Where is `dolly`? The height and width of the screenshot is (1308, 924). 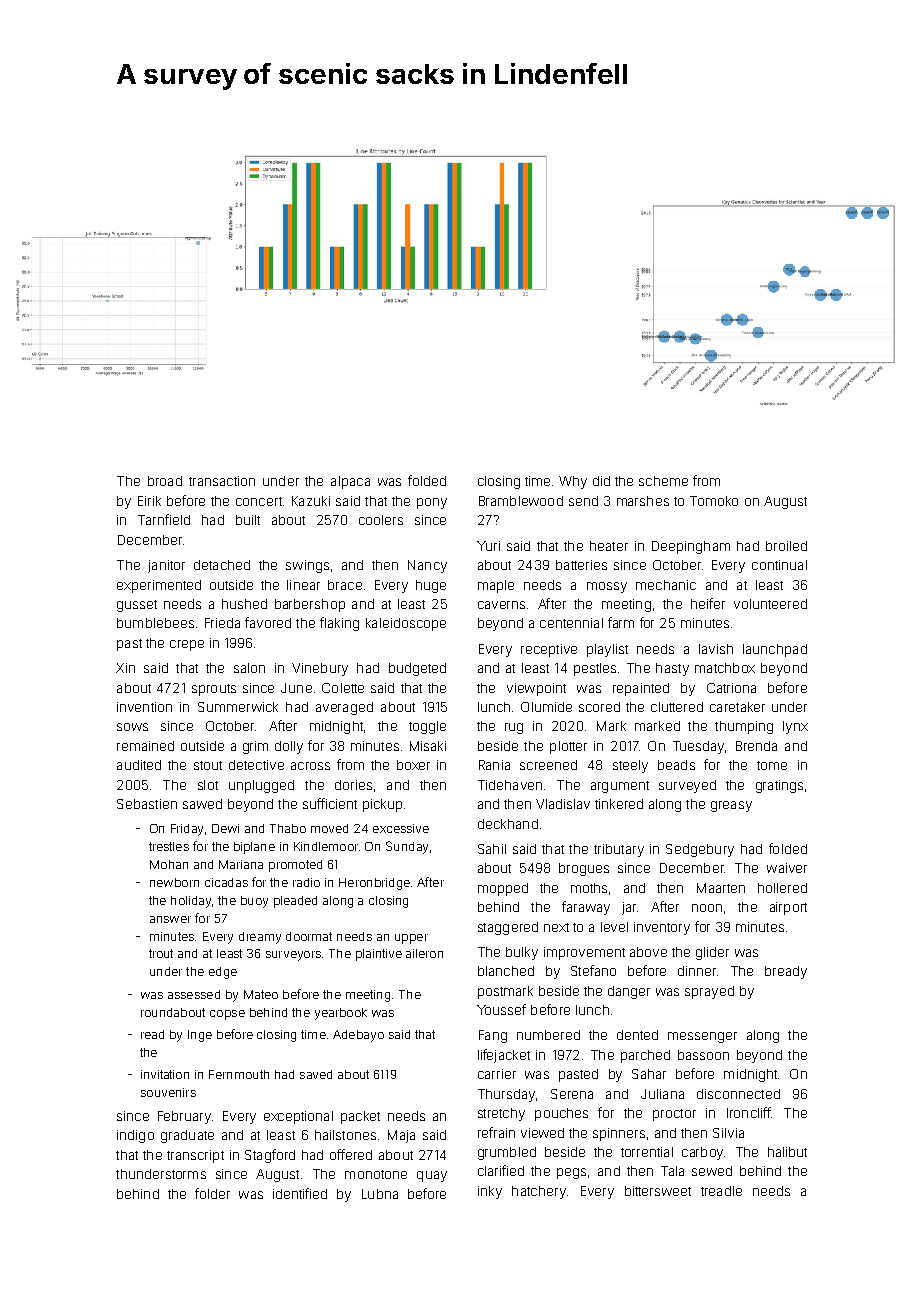 dolly is located at coordinates (289, 747).
